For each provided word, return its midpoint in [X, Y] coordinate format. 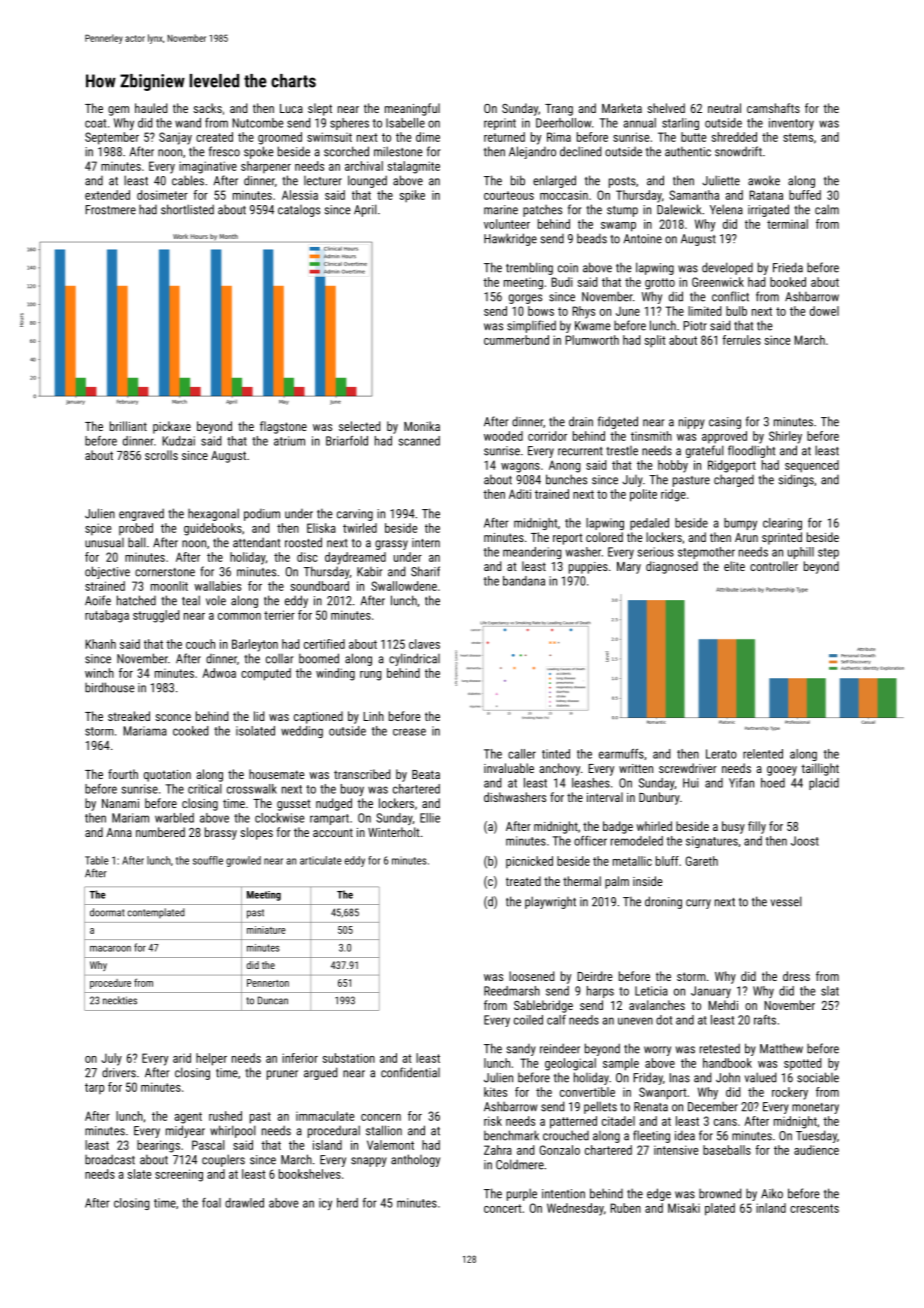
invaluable [509, 768]
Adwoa [219, 673]
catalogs [299, 211]
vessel [786, 901]
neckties [120, 1000]
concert [503, 1208]
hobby [673, 466]
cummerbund [516, 340]
